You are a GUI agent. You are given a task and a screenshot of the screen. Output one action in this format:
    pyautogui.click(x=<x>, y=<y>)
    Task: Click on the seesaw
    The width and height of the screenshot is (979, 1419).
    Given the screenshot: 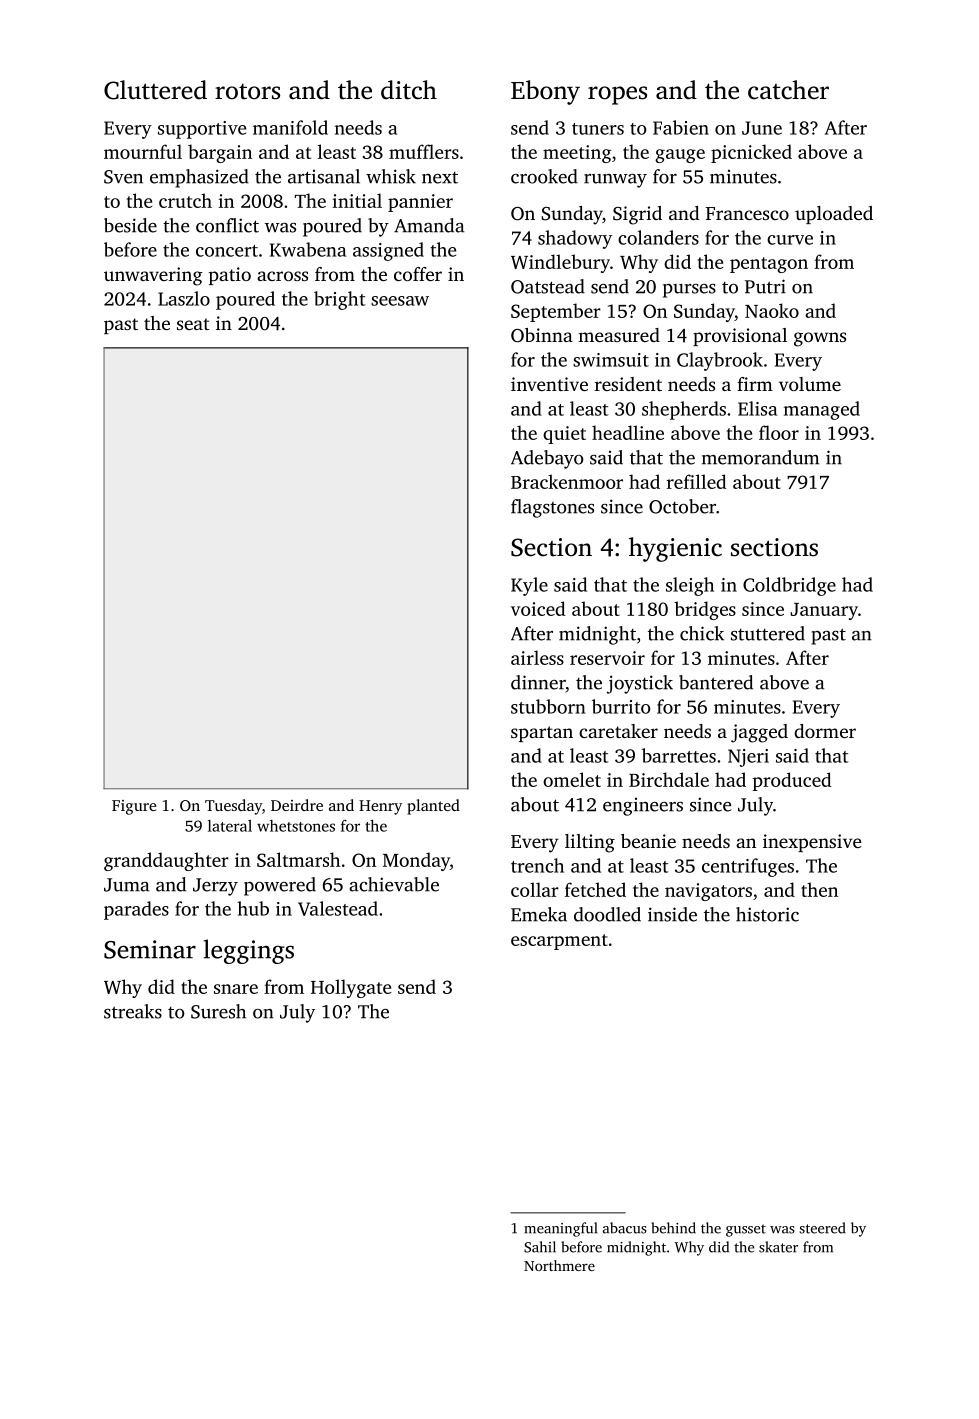 What is the action you would take?
    pyautogui.click(x=400, y=301)
